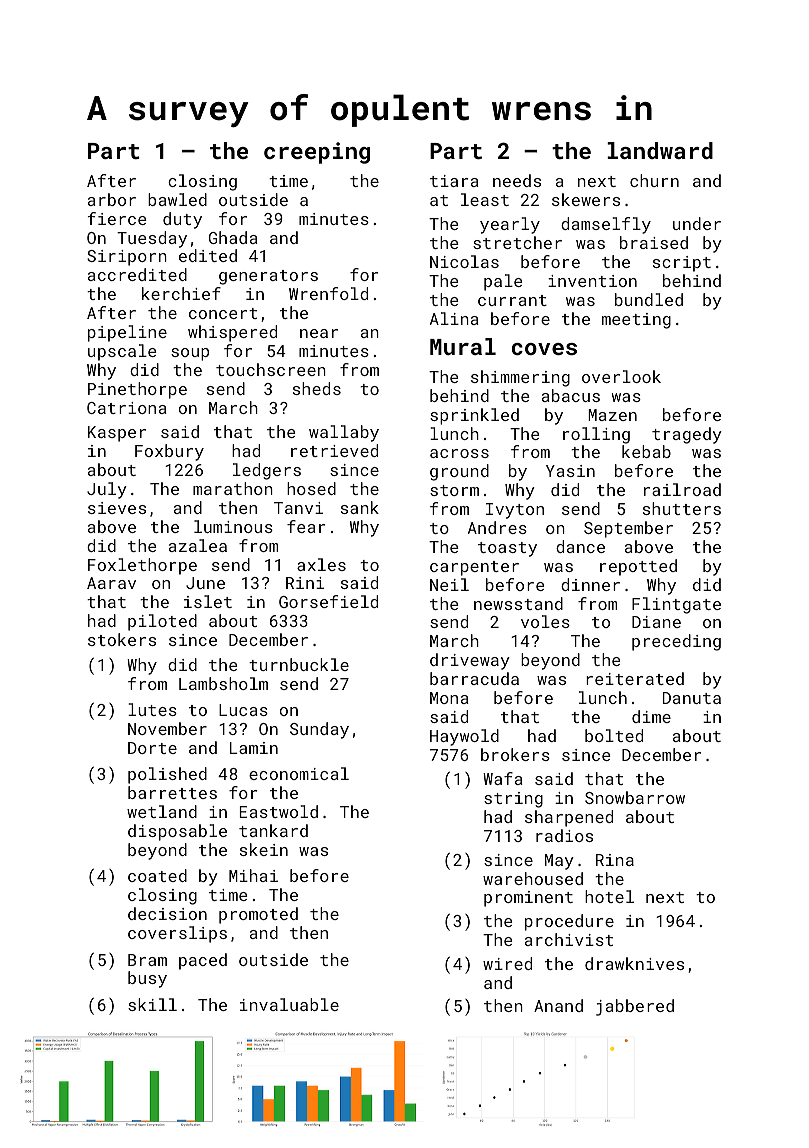 Image resolution: width=809 pixels, height=1148 pixels. Describe the element at coordinates (503, 778) in the document. I see `Wafa` at that location.
